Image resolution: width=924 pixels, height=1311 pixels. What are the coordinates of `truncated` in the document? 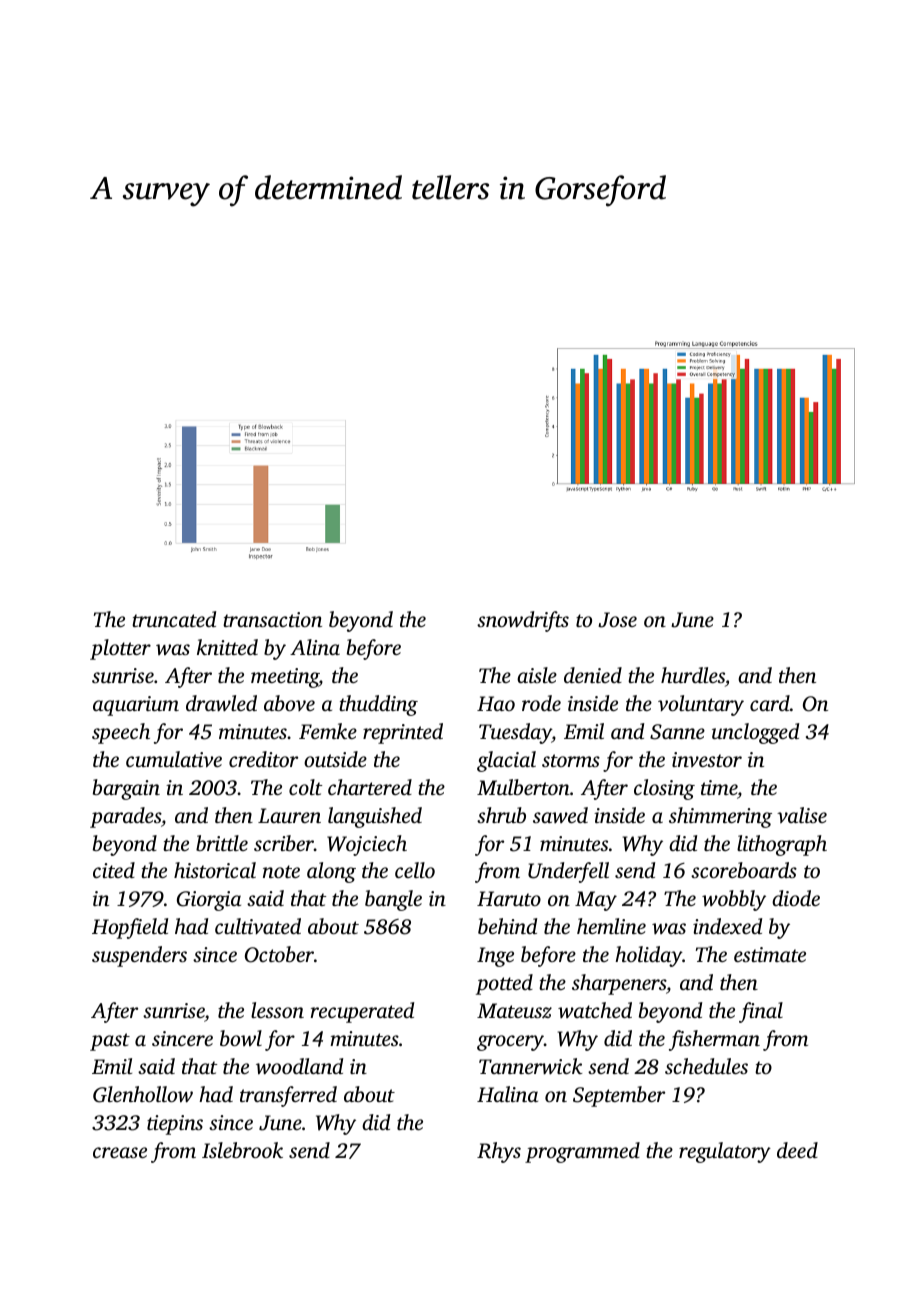 It's located at (174, 619).
